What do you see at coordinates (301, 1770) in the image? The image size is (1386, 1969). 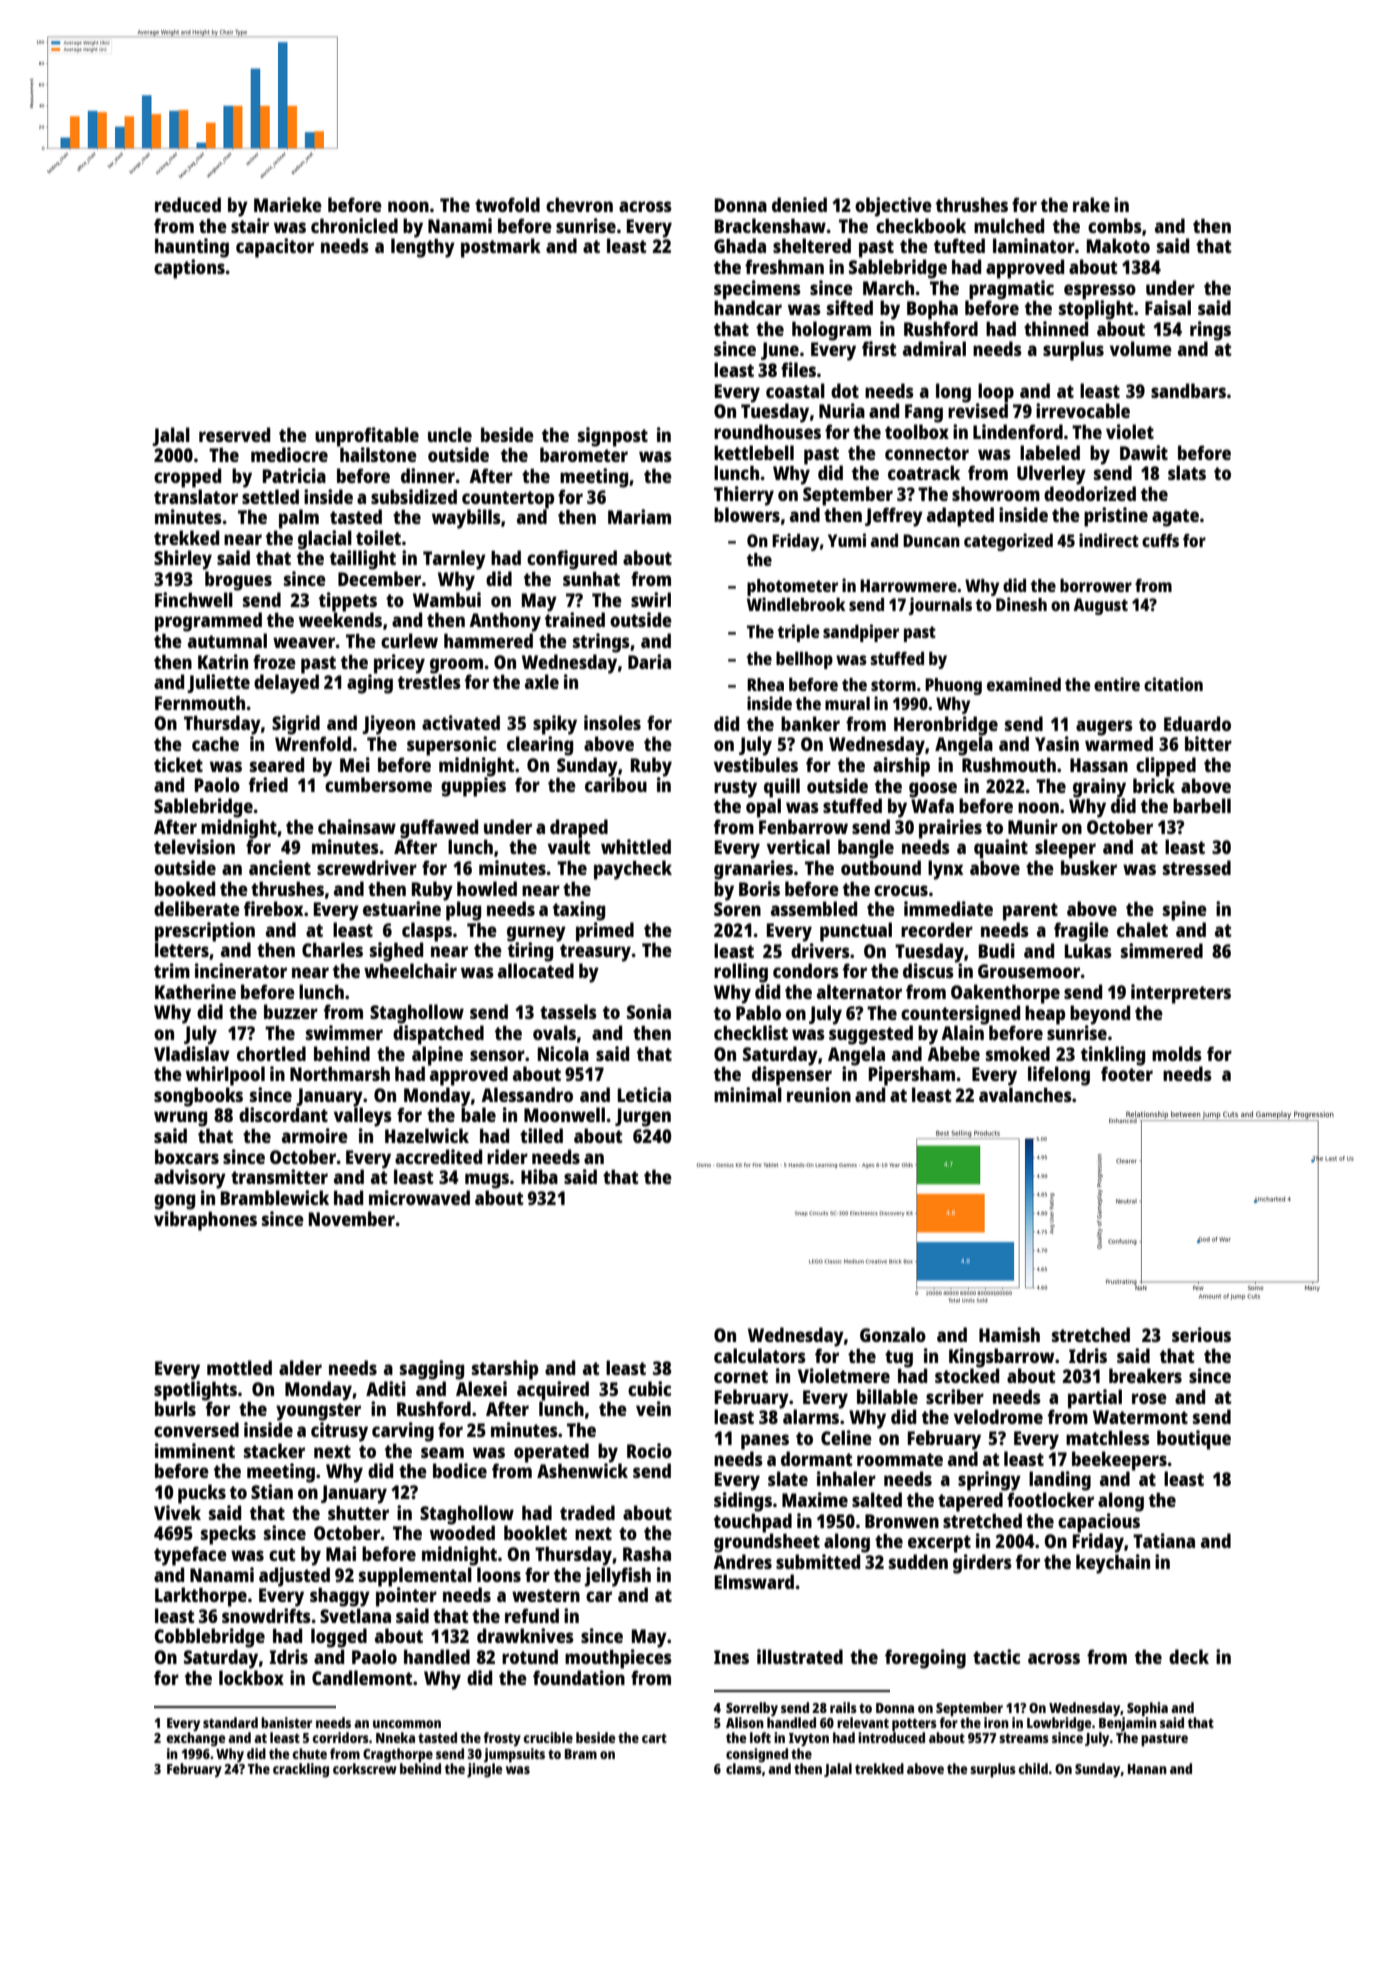 I see `crackling` at bounding box center [301, 1770].
